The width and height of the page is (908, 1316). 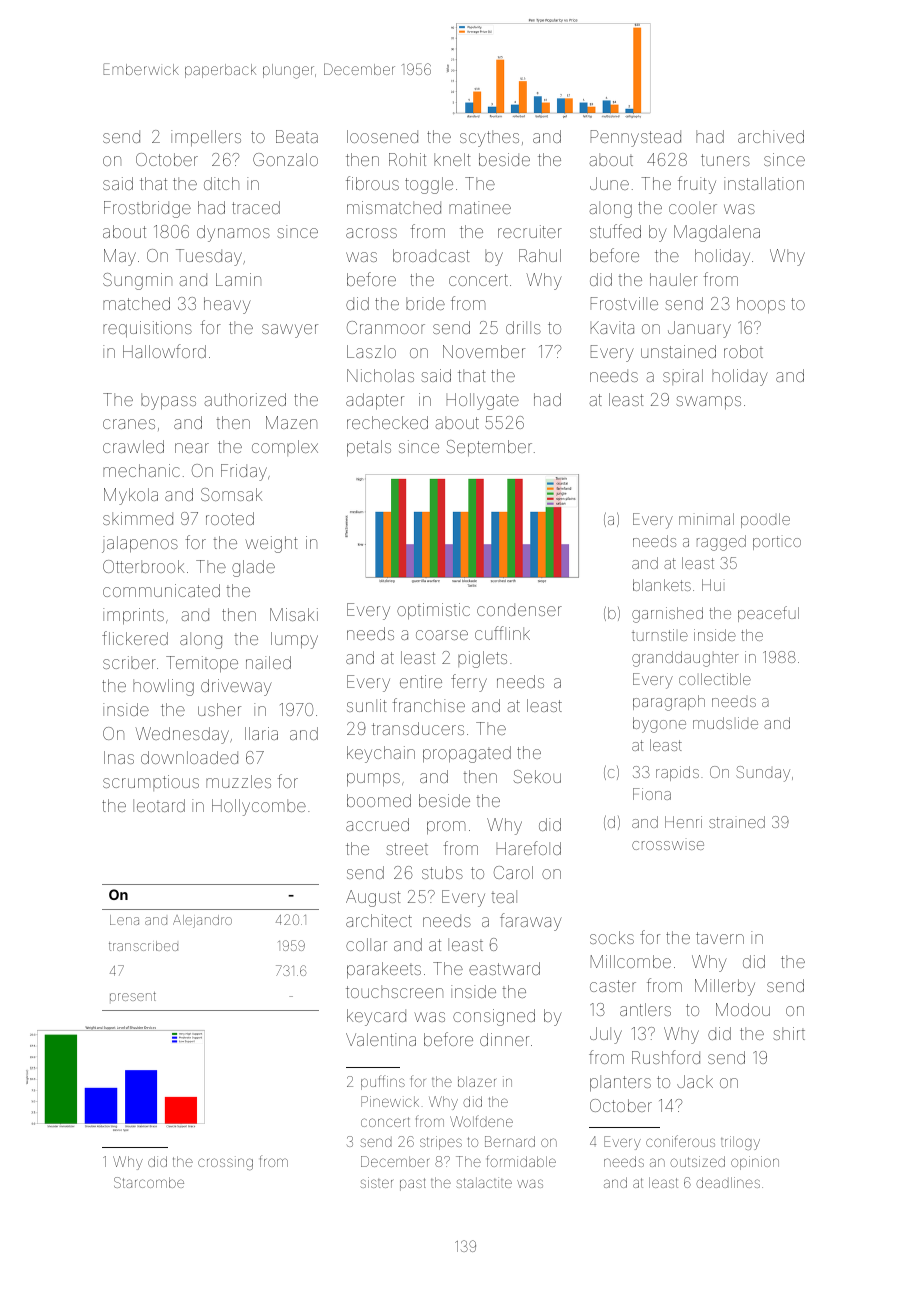 I want to click on authorized, so click(x=245, y=399).
